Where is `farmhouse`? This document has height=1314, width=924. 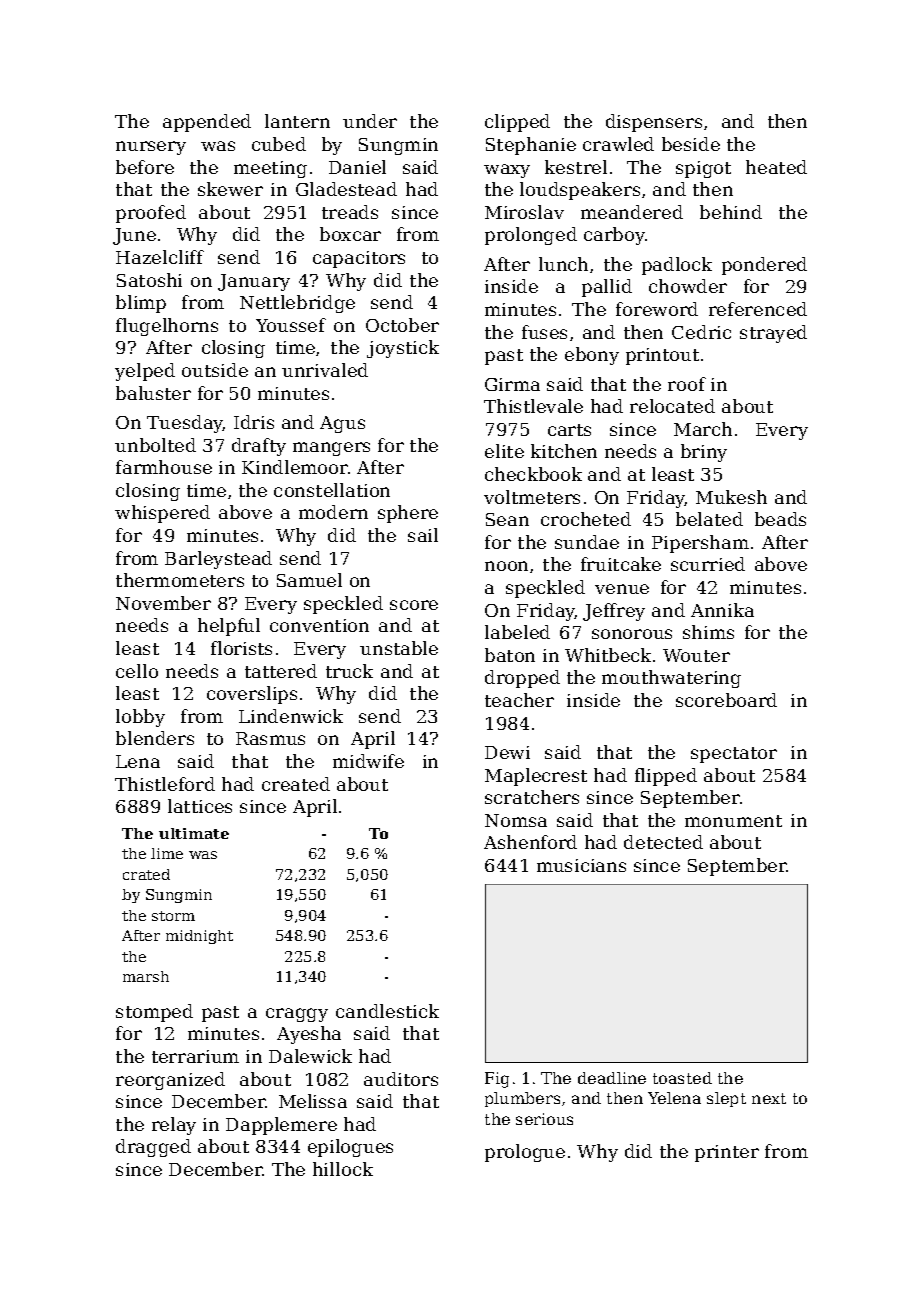
farmhouse is located at coordinates (164, 467).
